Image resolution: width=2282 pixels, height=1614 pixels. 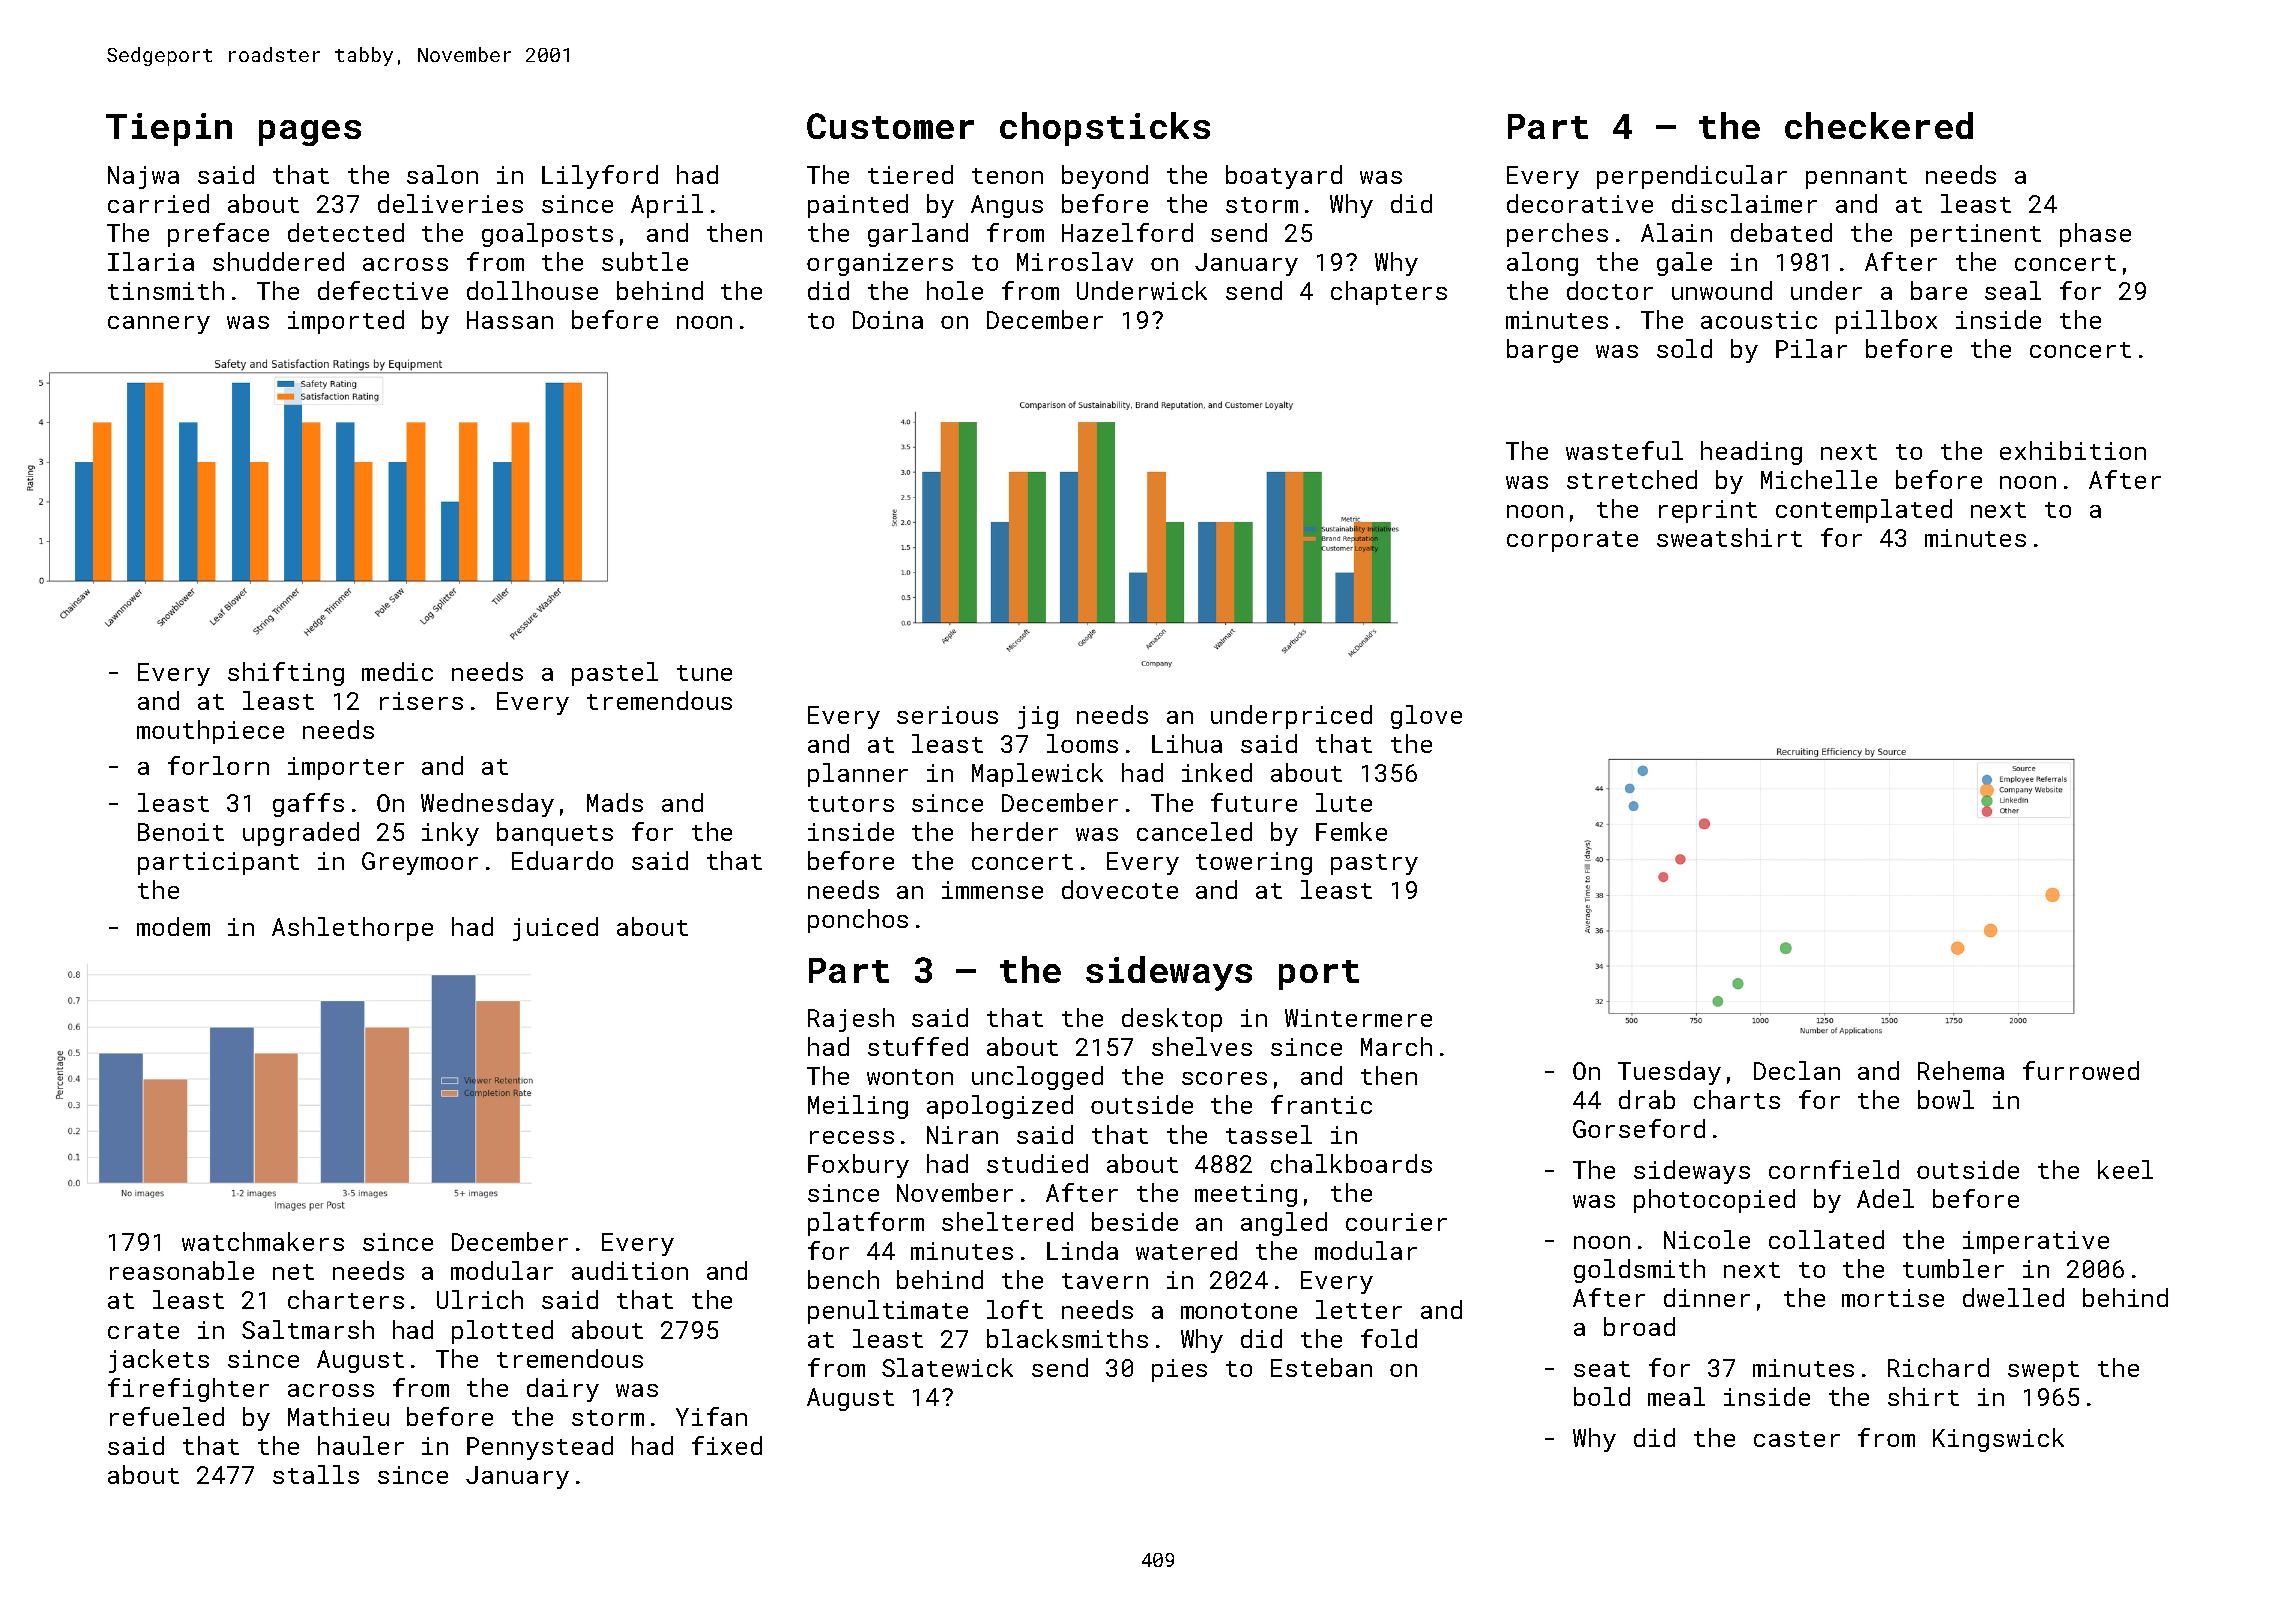 What do you see at coordinates (1105, 129) in the screenshot?
I see `chopsticks` at bounding box center [1105, 129].
